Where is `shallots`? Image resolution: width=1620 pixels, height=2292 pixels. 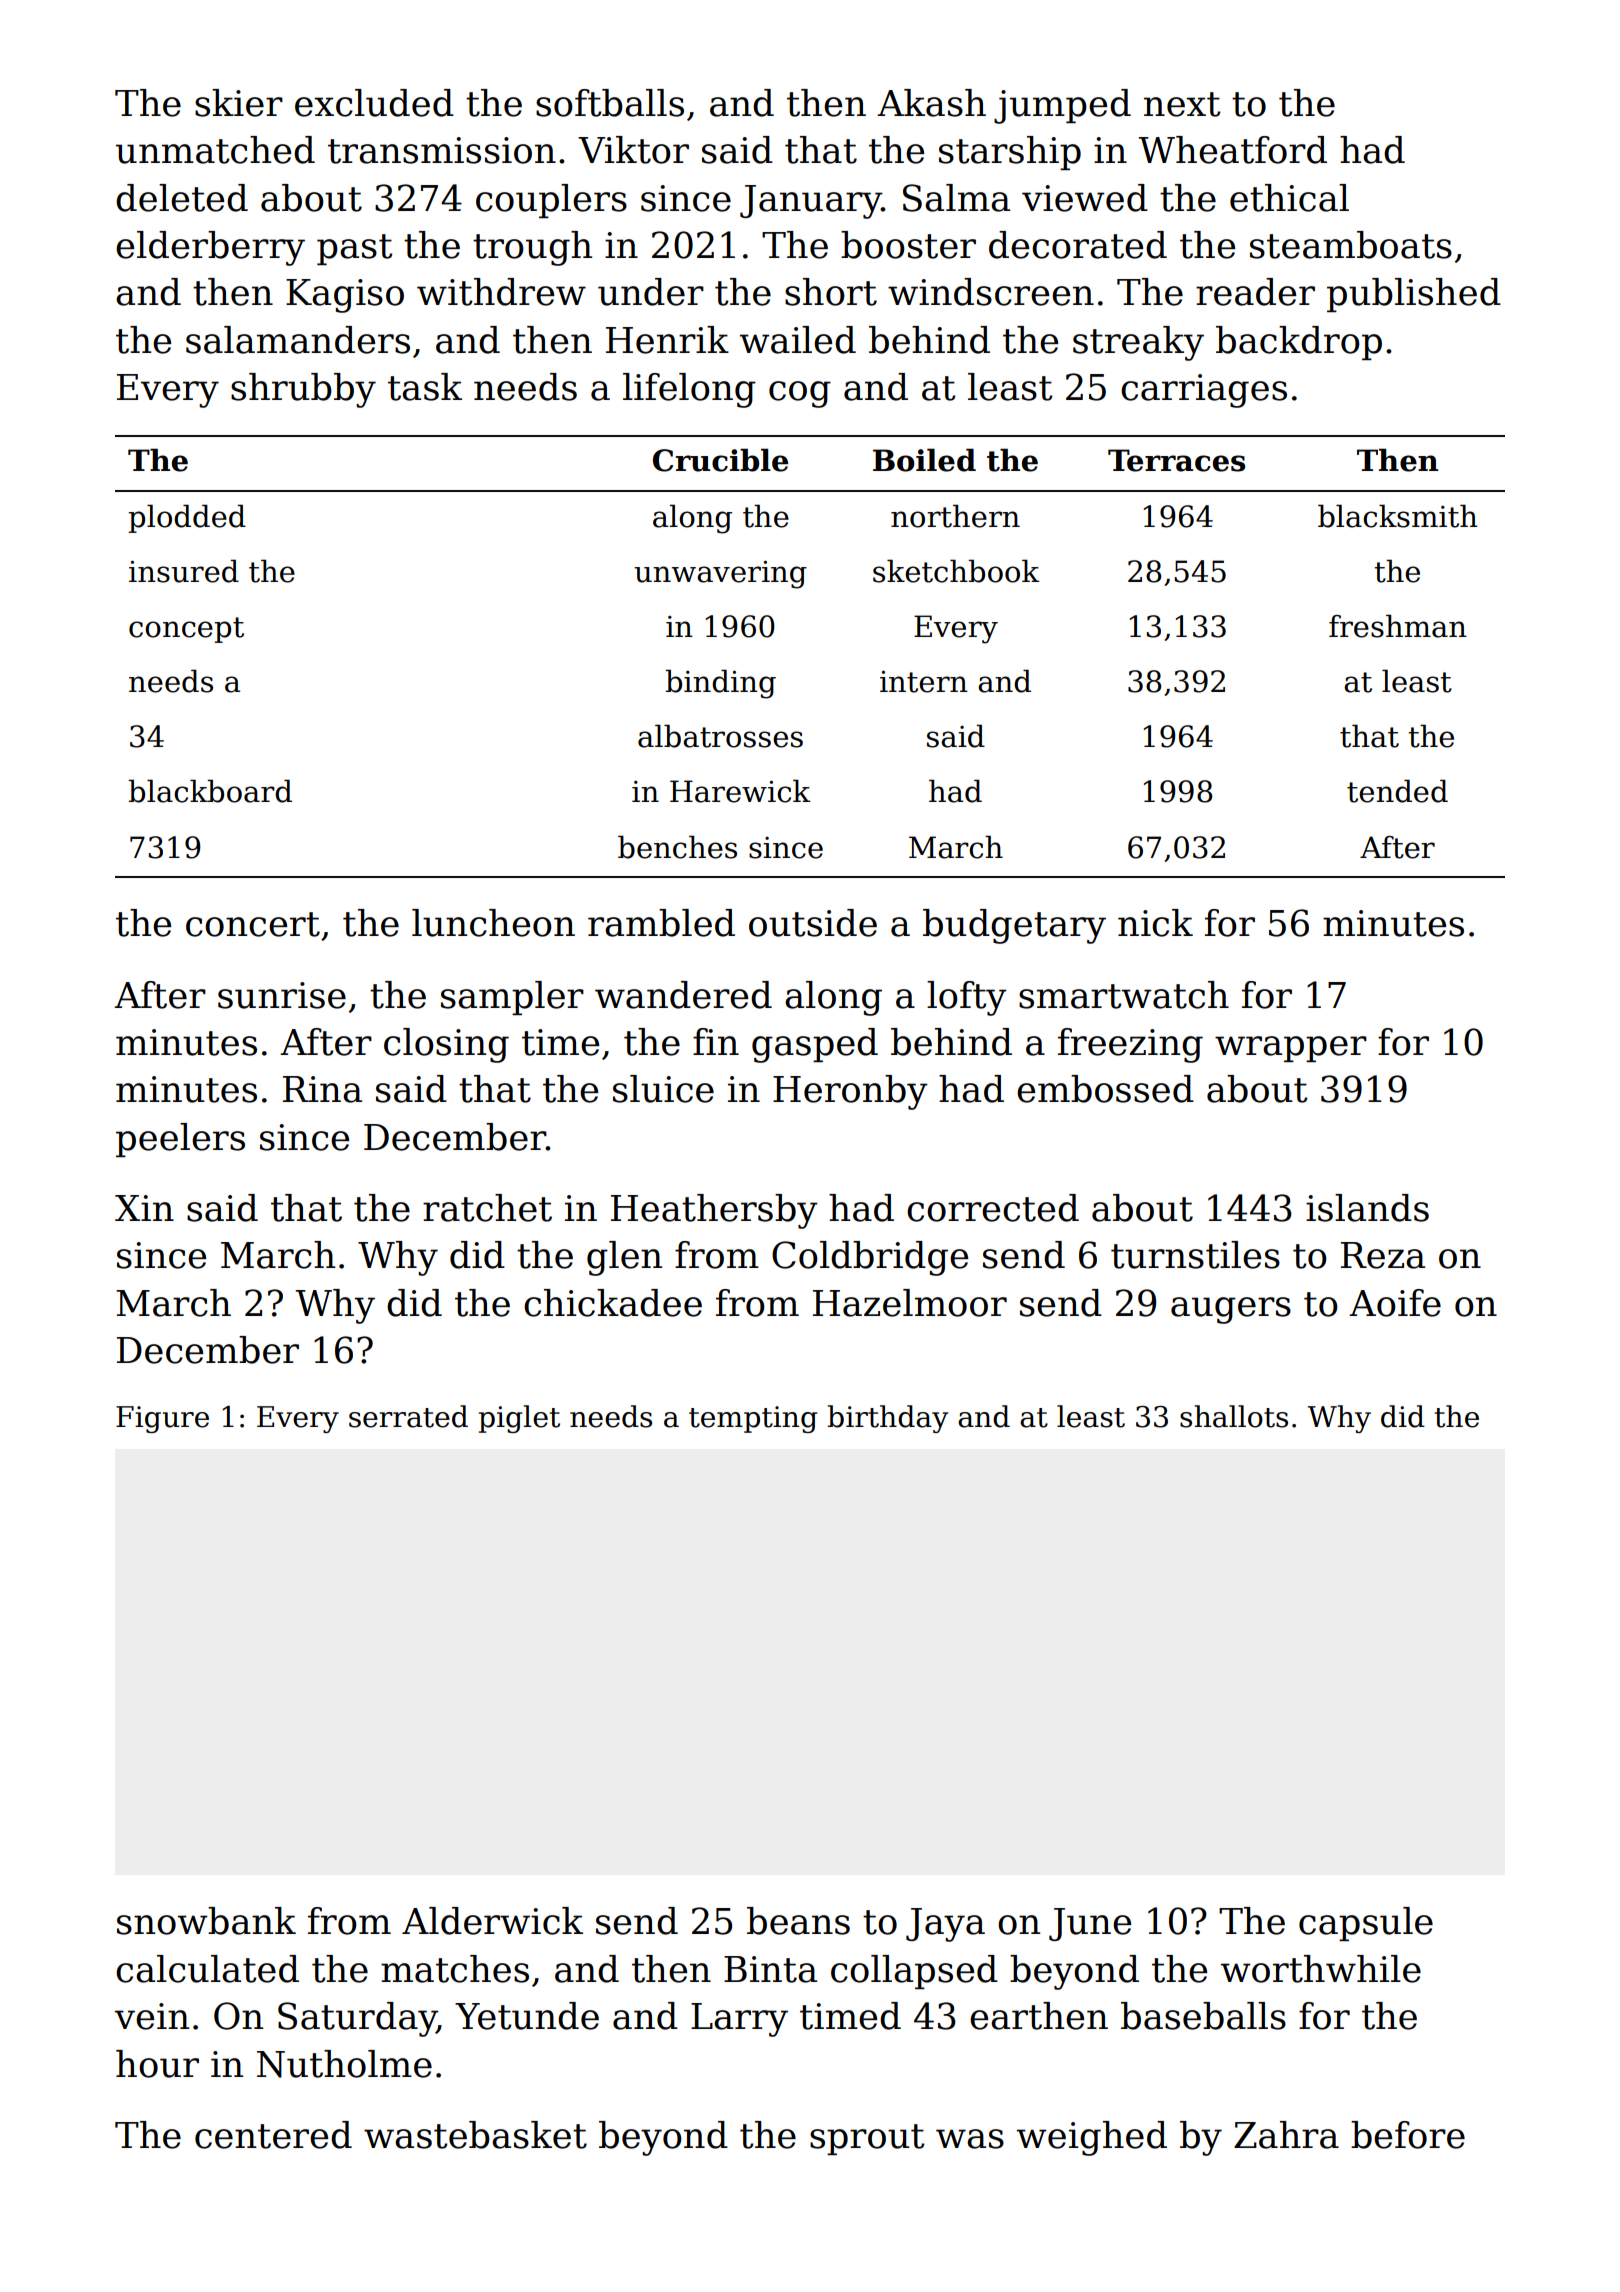 shallots is located at coordinates (1234, 1416).
